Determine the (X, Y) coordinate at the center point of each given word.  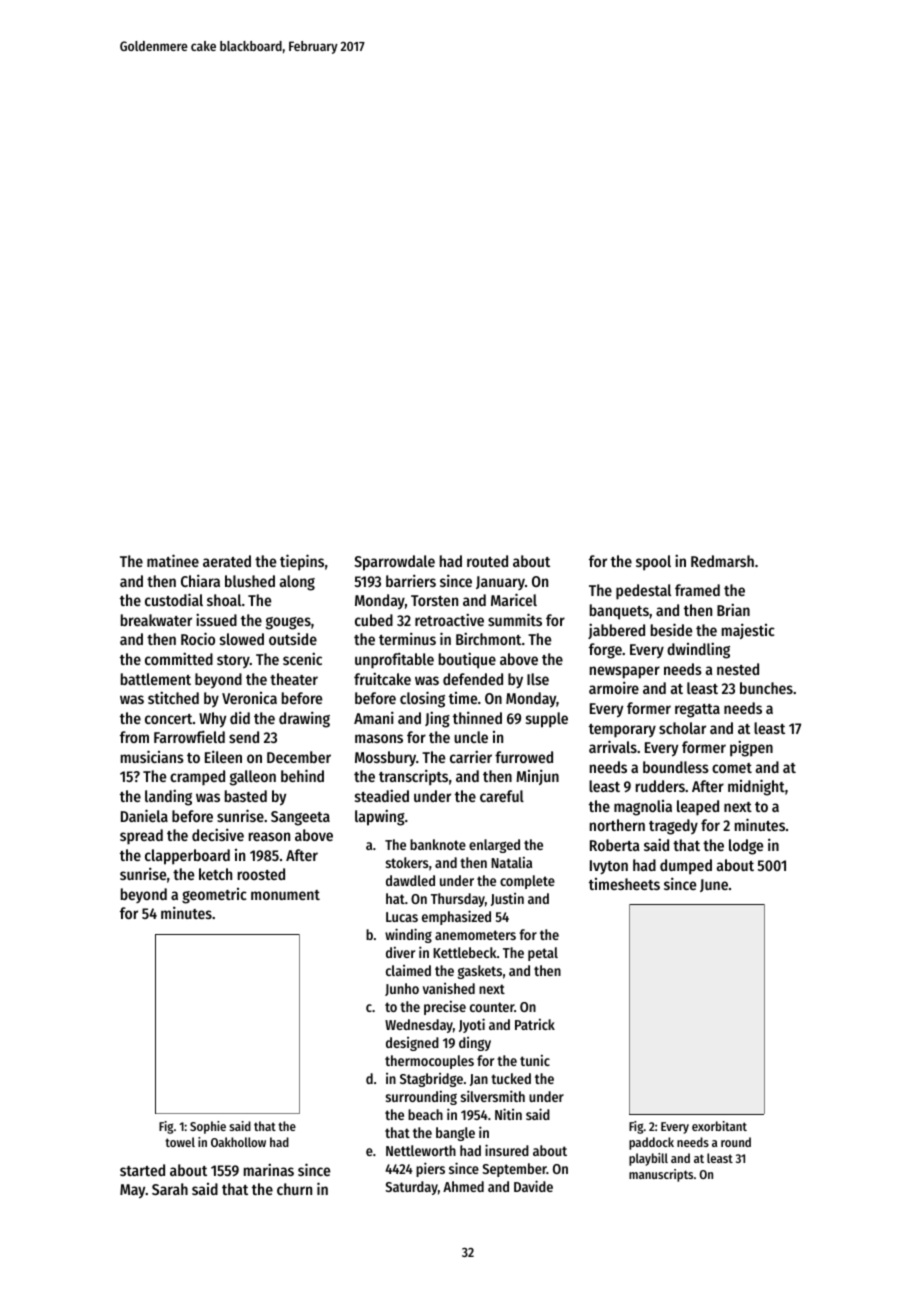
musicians (152, 756)
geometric (214, 896)
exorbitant (719, 1126)
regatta (697, 711)
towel (180, 1142)
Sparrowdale (394, 563)
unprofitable (394, 660)
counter (492, 1007)
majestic (748, 631)
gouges (288, 623)
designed (412, 1044)
